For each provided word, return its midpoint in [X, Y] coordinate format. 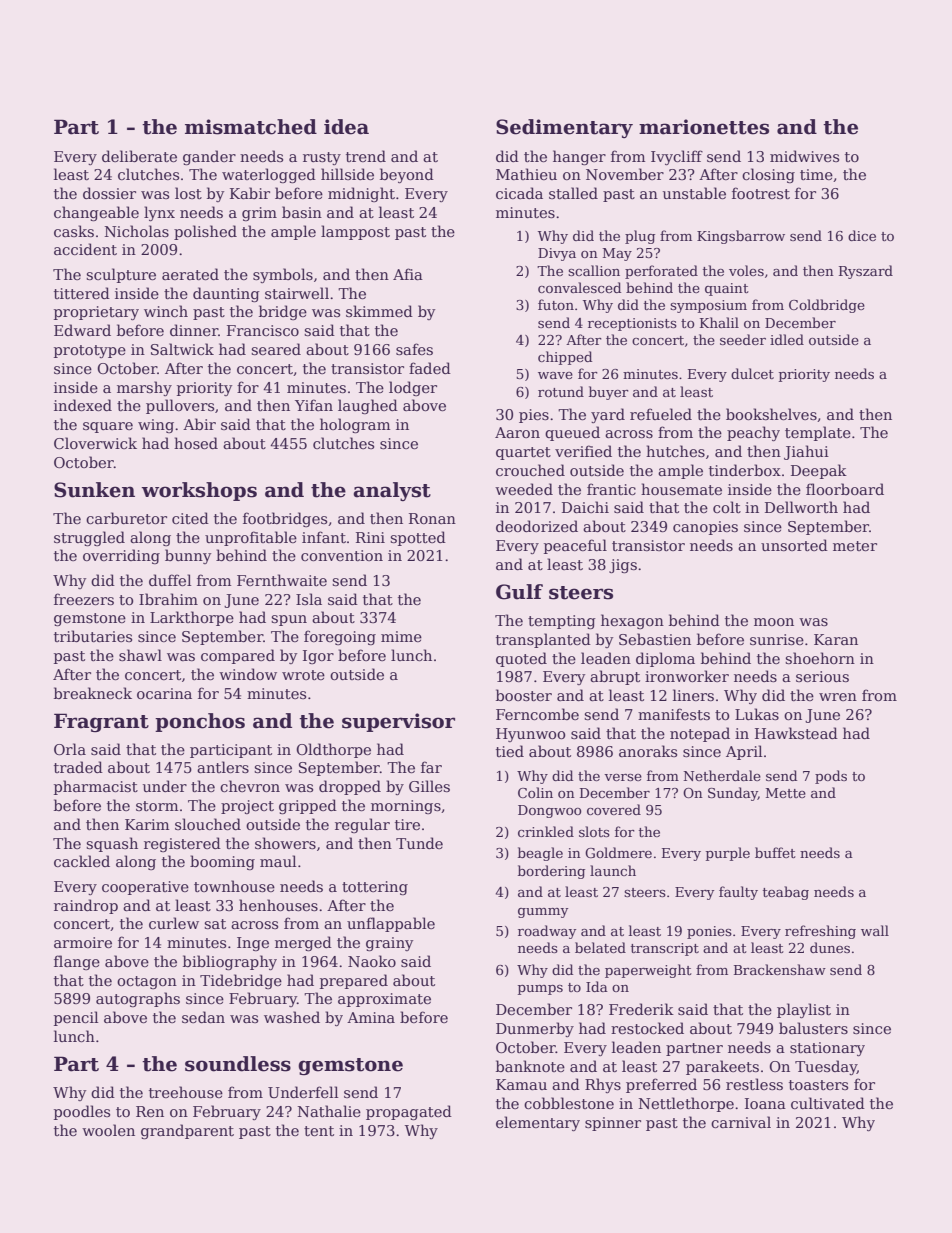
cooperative [145, 888]
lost [188, 193]
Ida [597, 986]
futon [556, 304]
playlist [804, 1010]
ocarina [164, 693]
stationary [827, 1049]
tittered [82, 293]
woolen [108, 1130]
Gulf [519, 592]
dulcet [752, 373]
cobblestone [569, 1103]
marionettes [704, 127]
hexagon [632, 621]
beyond [407, 175]
